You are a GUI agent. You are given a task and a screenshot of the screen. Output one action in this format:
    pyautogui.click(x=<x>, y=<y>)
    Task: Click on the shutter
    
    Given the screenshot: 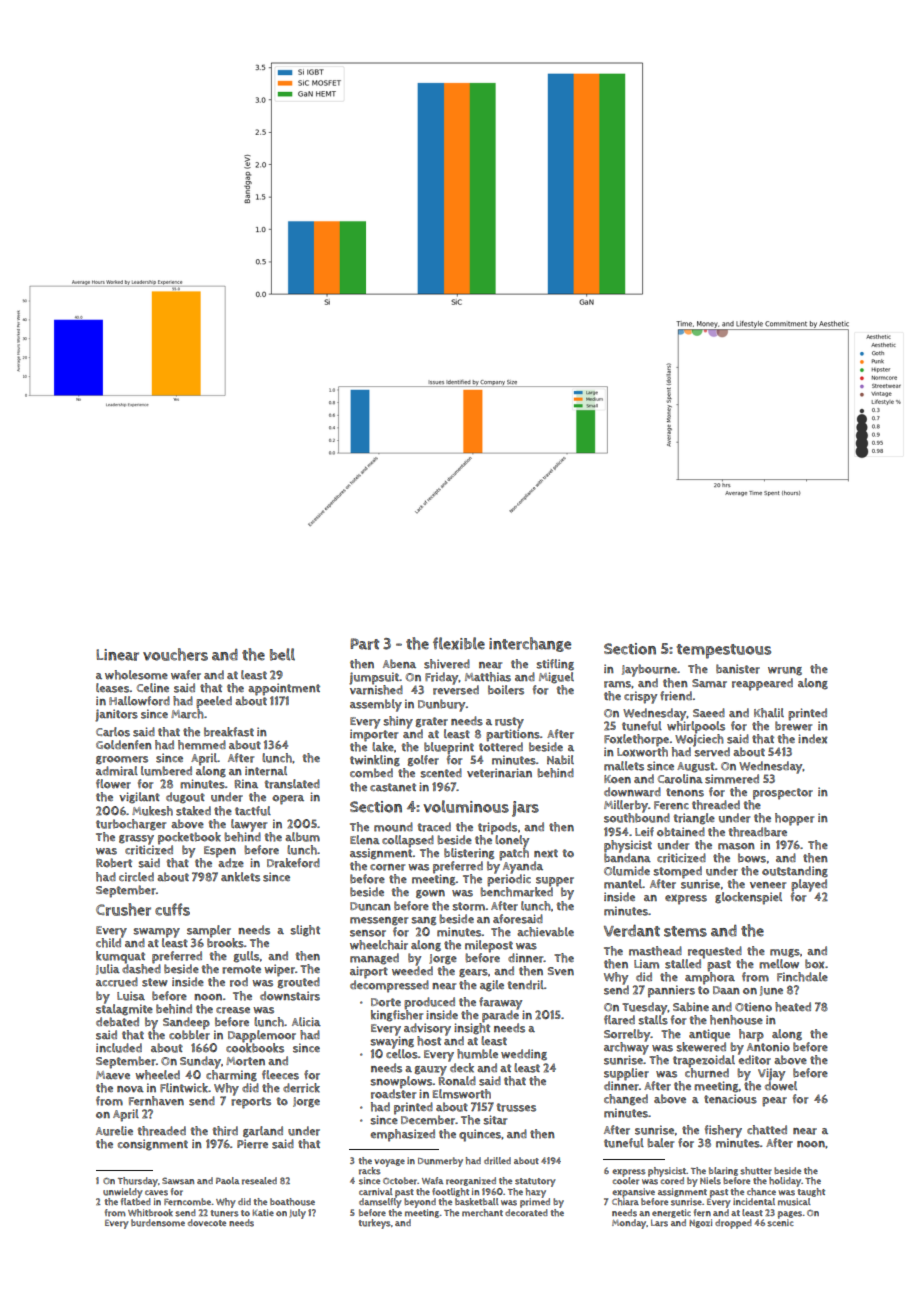 What is the action you would take?
    pyautogui.click(x=756, y=1171)
